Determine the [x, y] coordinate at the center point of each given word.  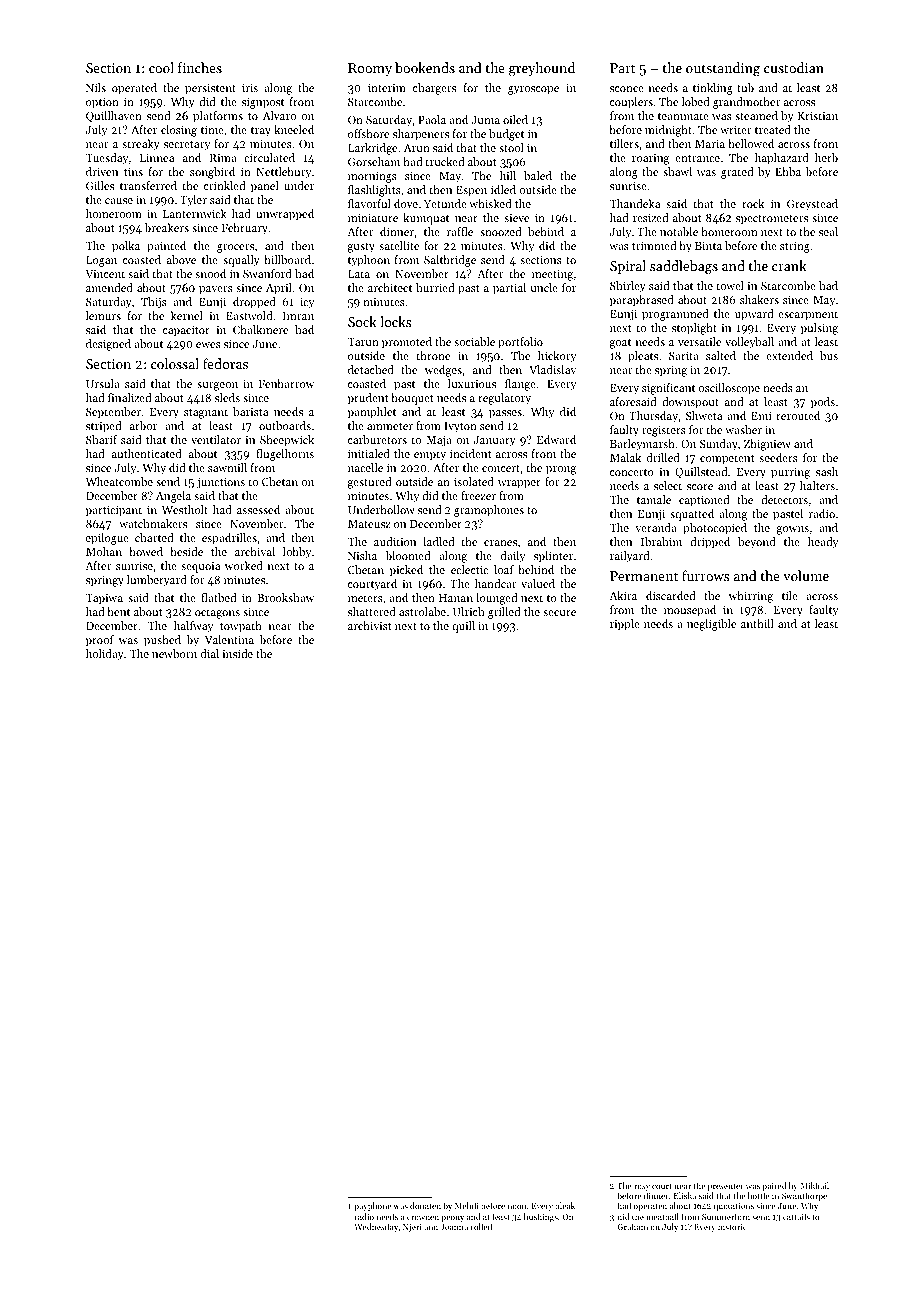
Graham [632, 1226]
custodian [794, 67]
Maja [439, 441]
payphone [373, 1206]
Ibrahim [661, 541]
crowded [423, 1216]
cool [161, 67]
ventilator [216, 439]
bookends [425, 67]
